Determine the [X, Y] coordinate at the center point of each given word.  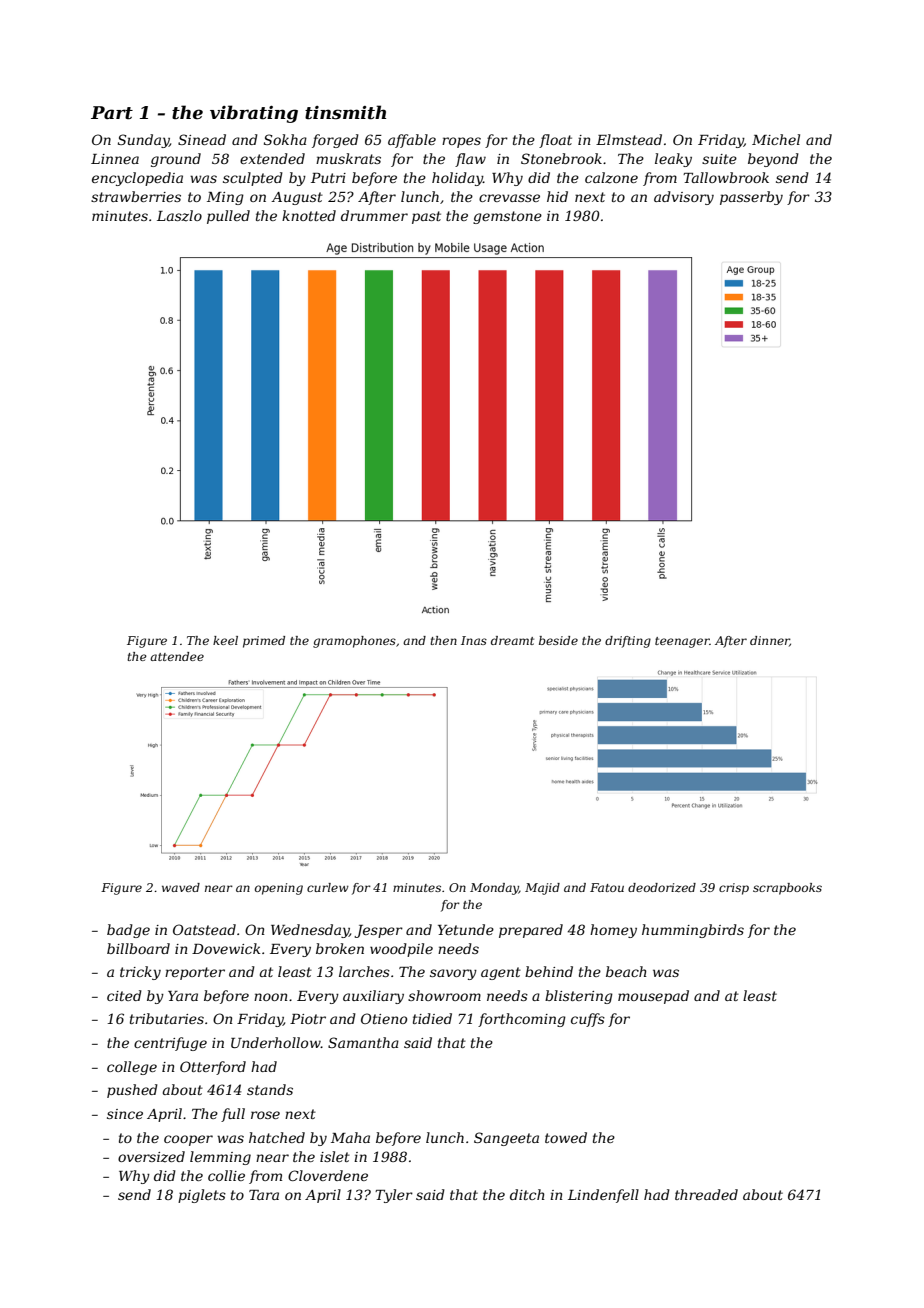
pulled [228, 217]
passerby [751, 198]
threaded [706, 1194]
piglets [202, 1196]
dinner [770, 641]
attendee [177, 656]
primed [264, 642]
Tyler [394, 1196]
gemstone [507, 217]
